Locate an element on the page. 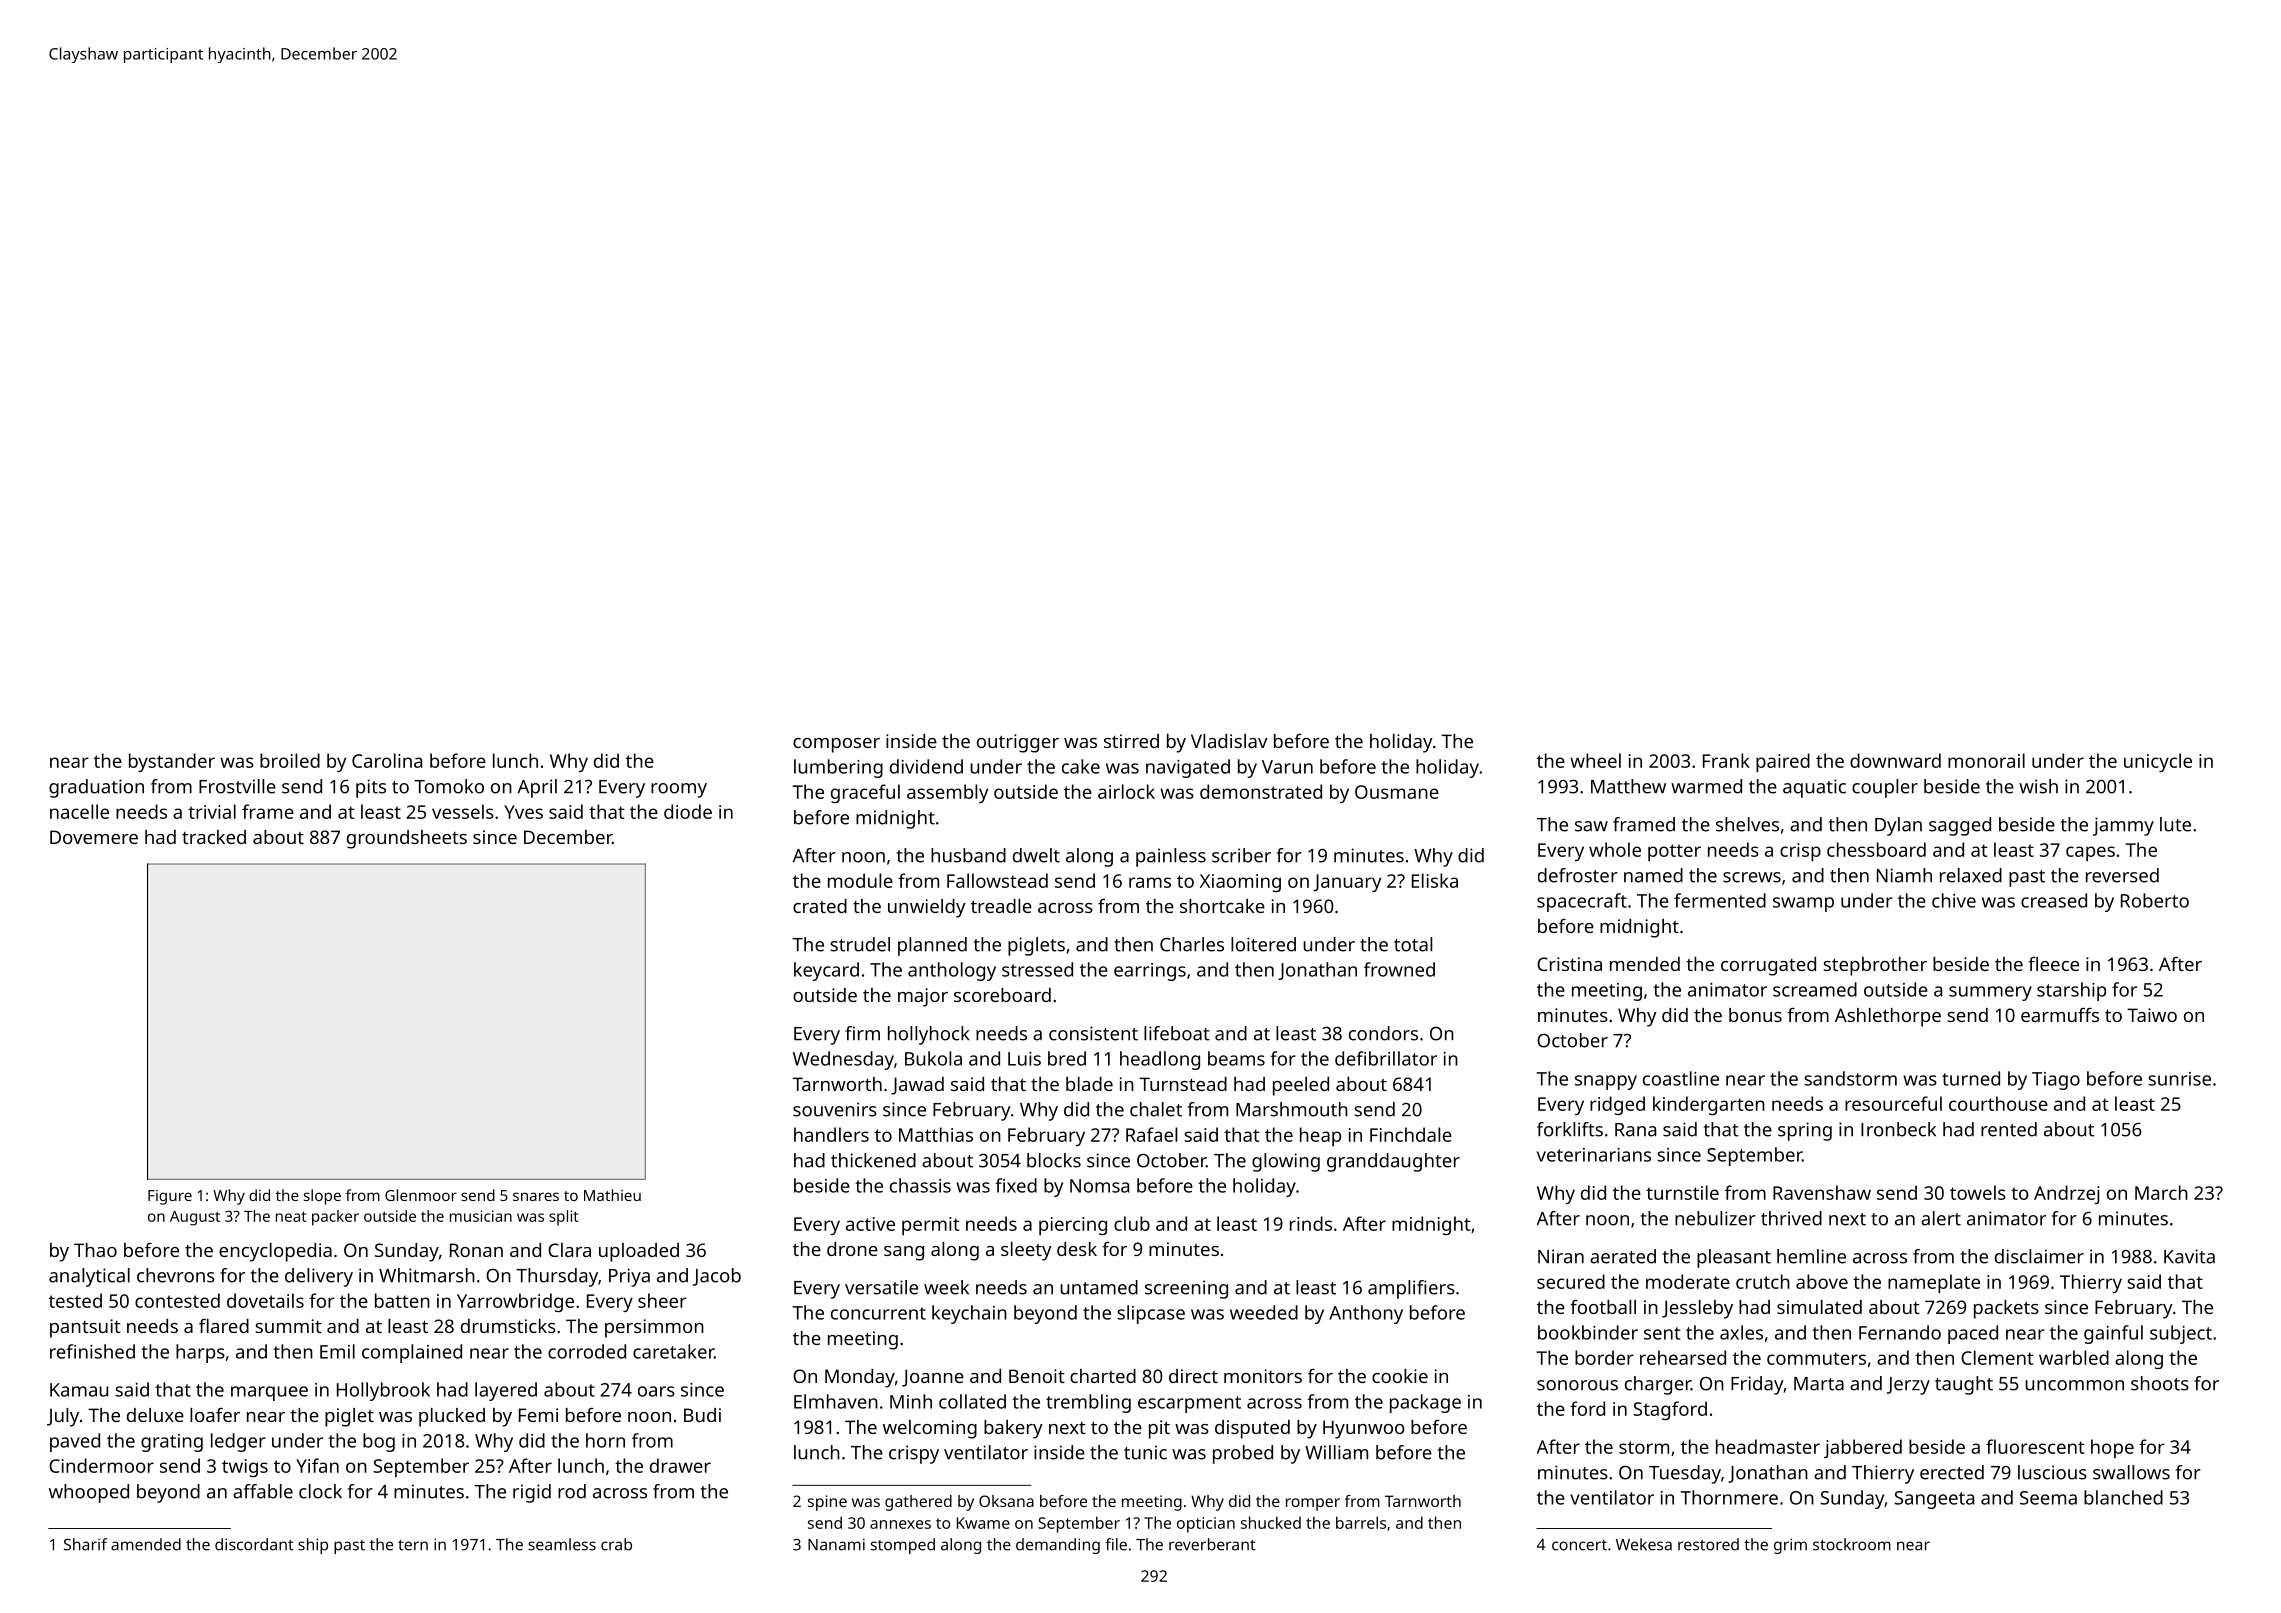 This page has height=1613, width=2281. strudel is located at coordinates (860, 944).
